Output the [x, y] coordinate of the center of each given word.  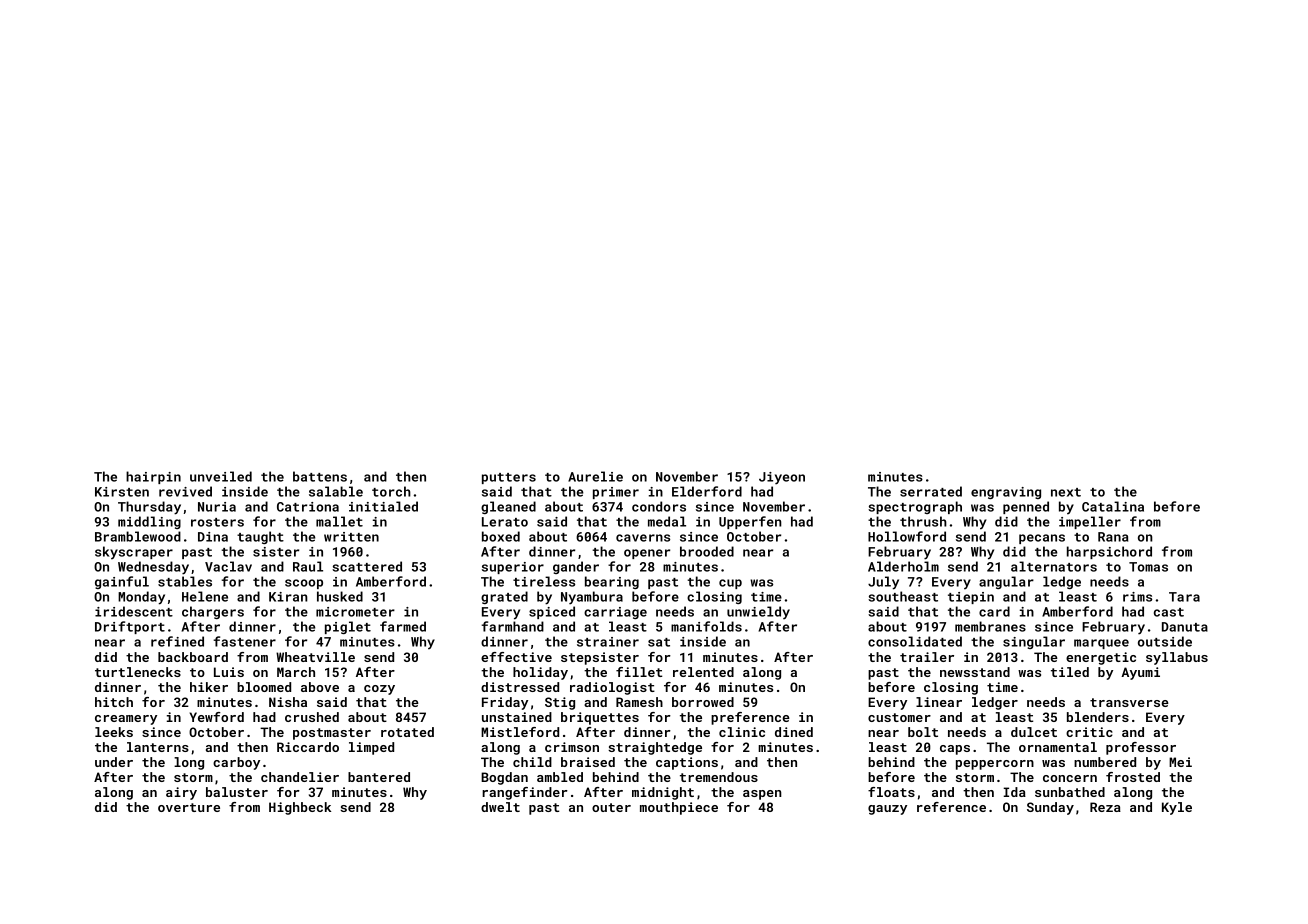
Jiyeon [782, 478]
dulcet [1034, 732]
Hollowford [907, 536]
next [1066, 492]
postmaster [332, 734]
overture [189, 807]
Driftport [130, 627]
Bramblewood [138, 536]
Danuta [1185, 627]
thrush [923, 521]
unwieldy [758, 612]
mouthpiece [679, 808]
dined [794, 732]
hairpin [153, 477]
